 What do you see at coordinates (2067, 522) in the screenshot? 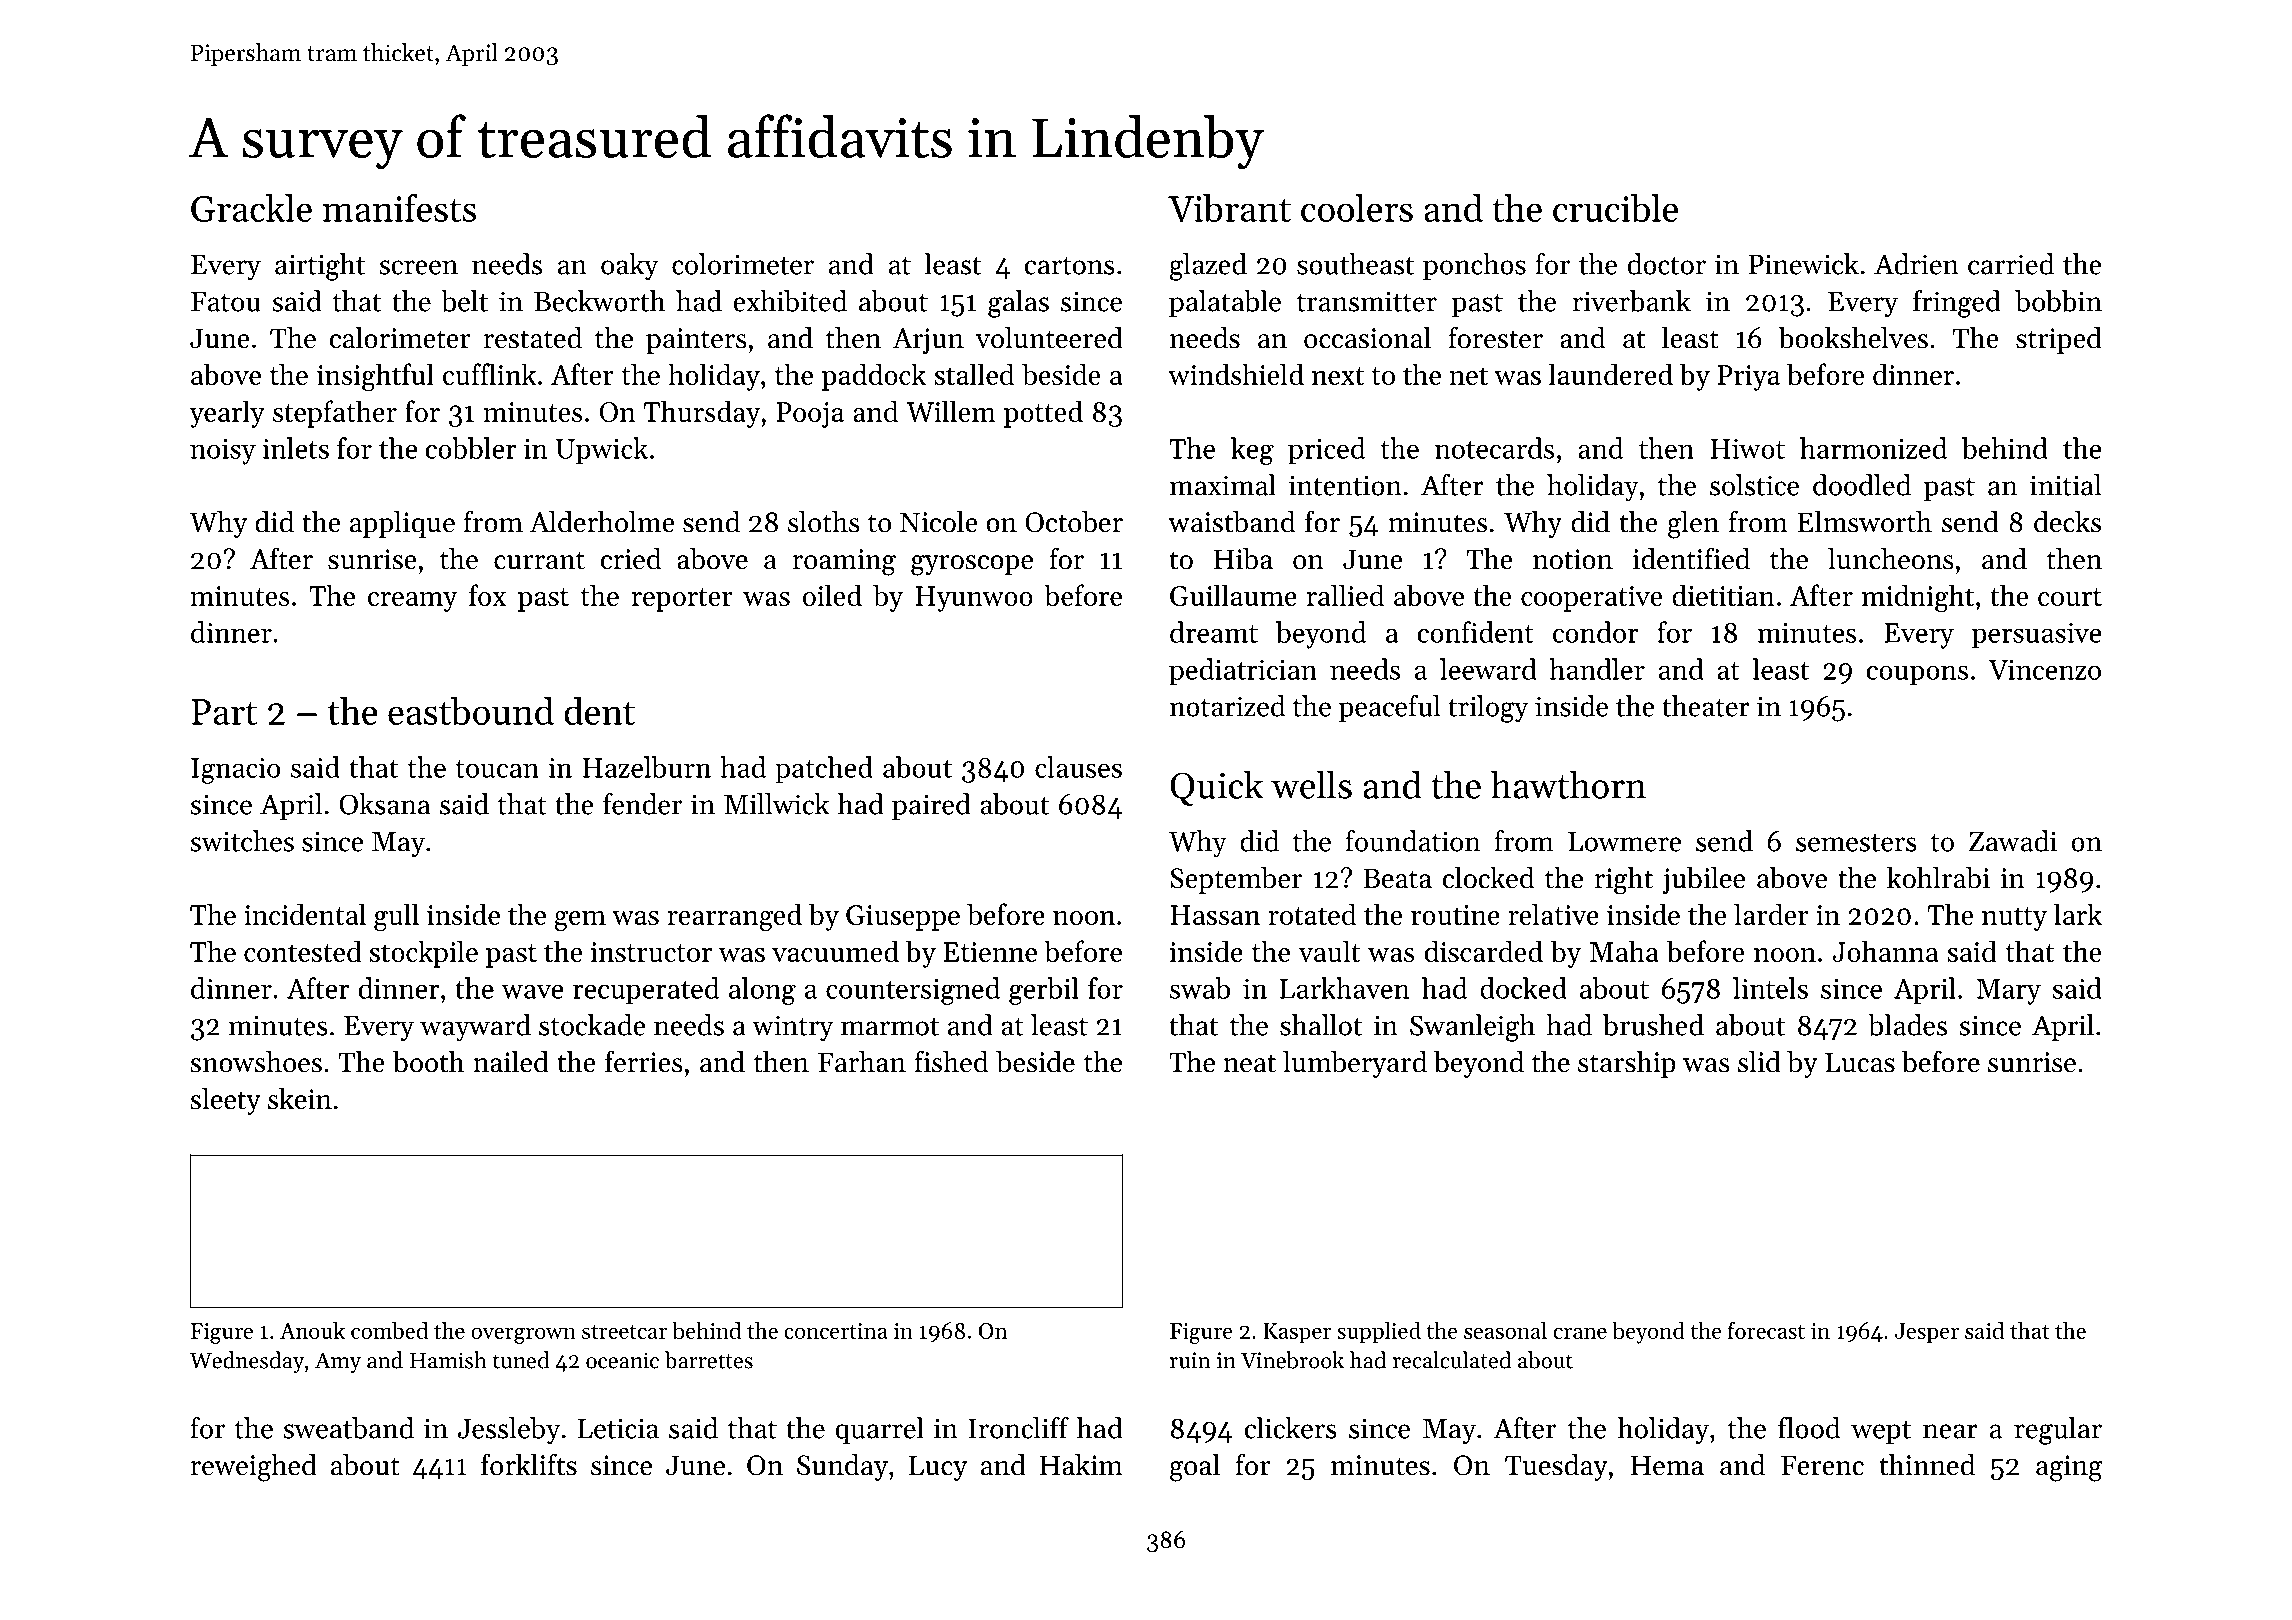
I see `decks` at bounding box center [2067, 522].
